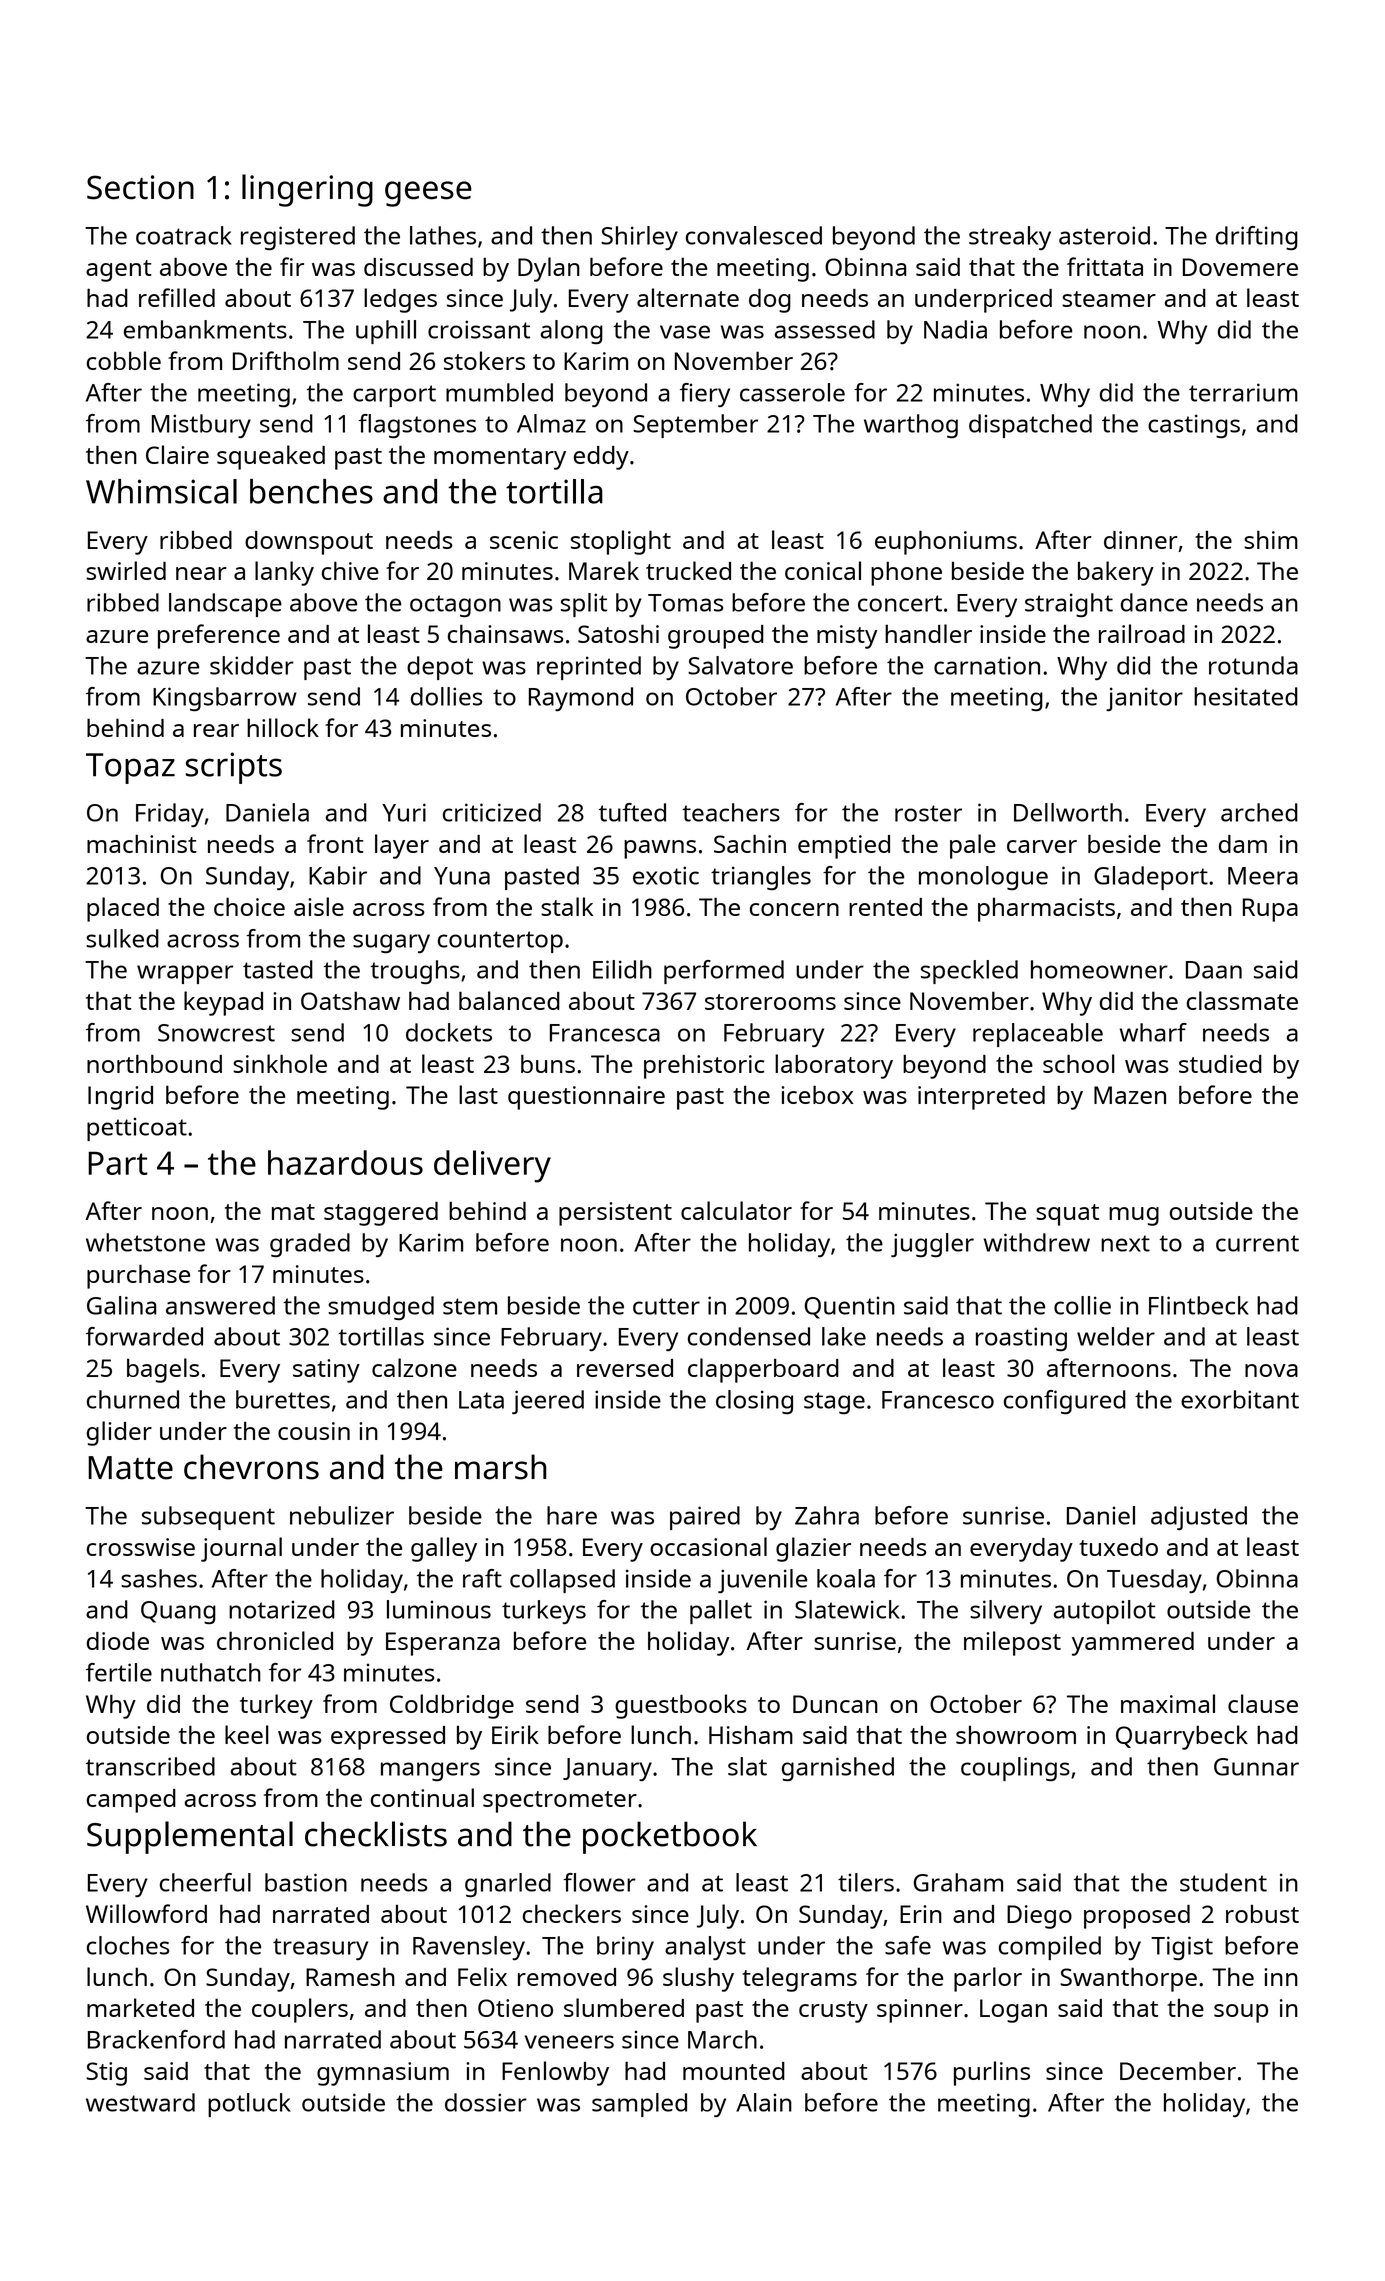 This screenshot has height=2281, width=1385. I want to click on streaky, so click(1010, 238).
